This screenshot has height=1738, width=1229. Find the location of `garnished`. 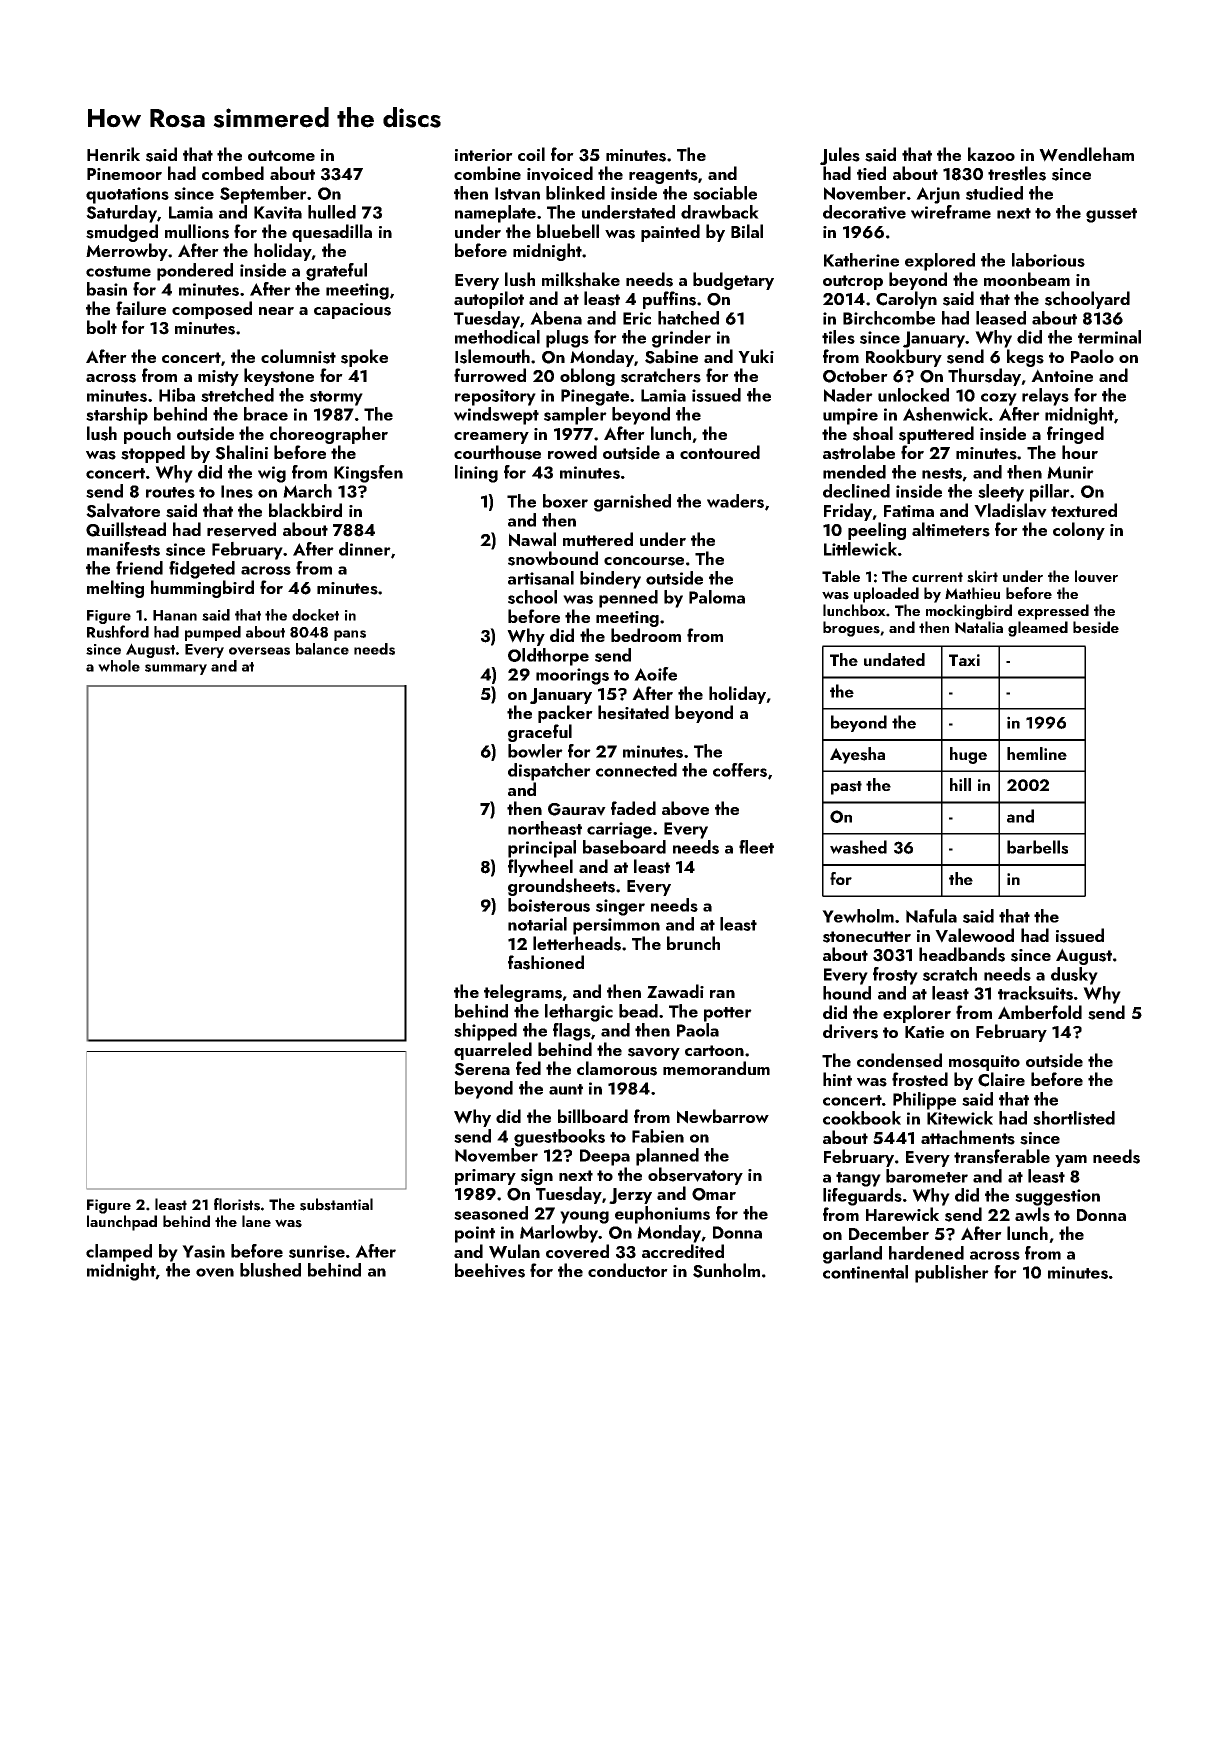

garnished is located at coordinates (632, 503).
